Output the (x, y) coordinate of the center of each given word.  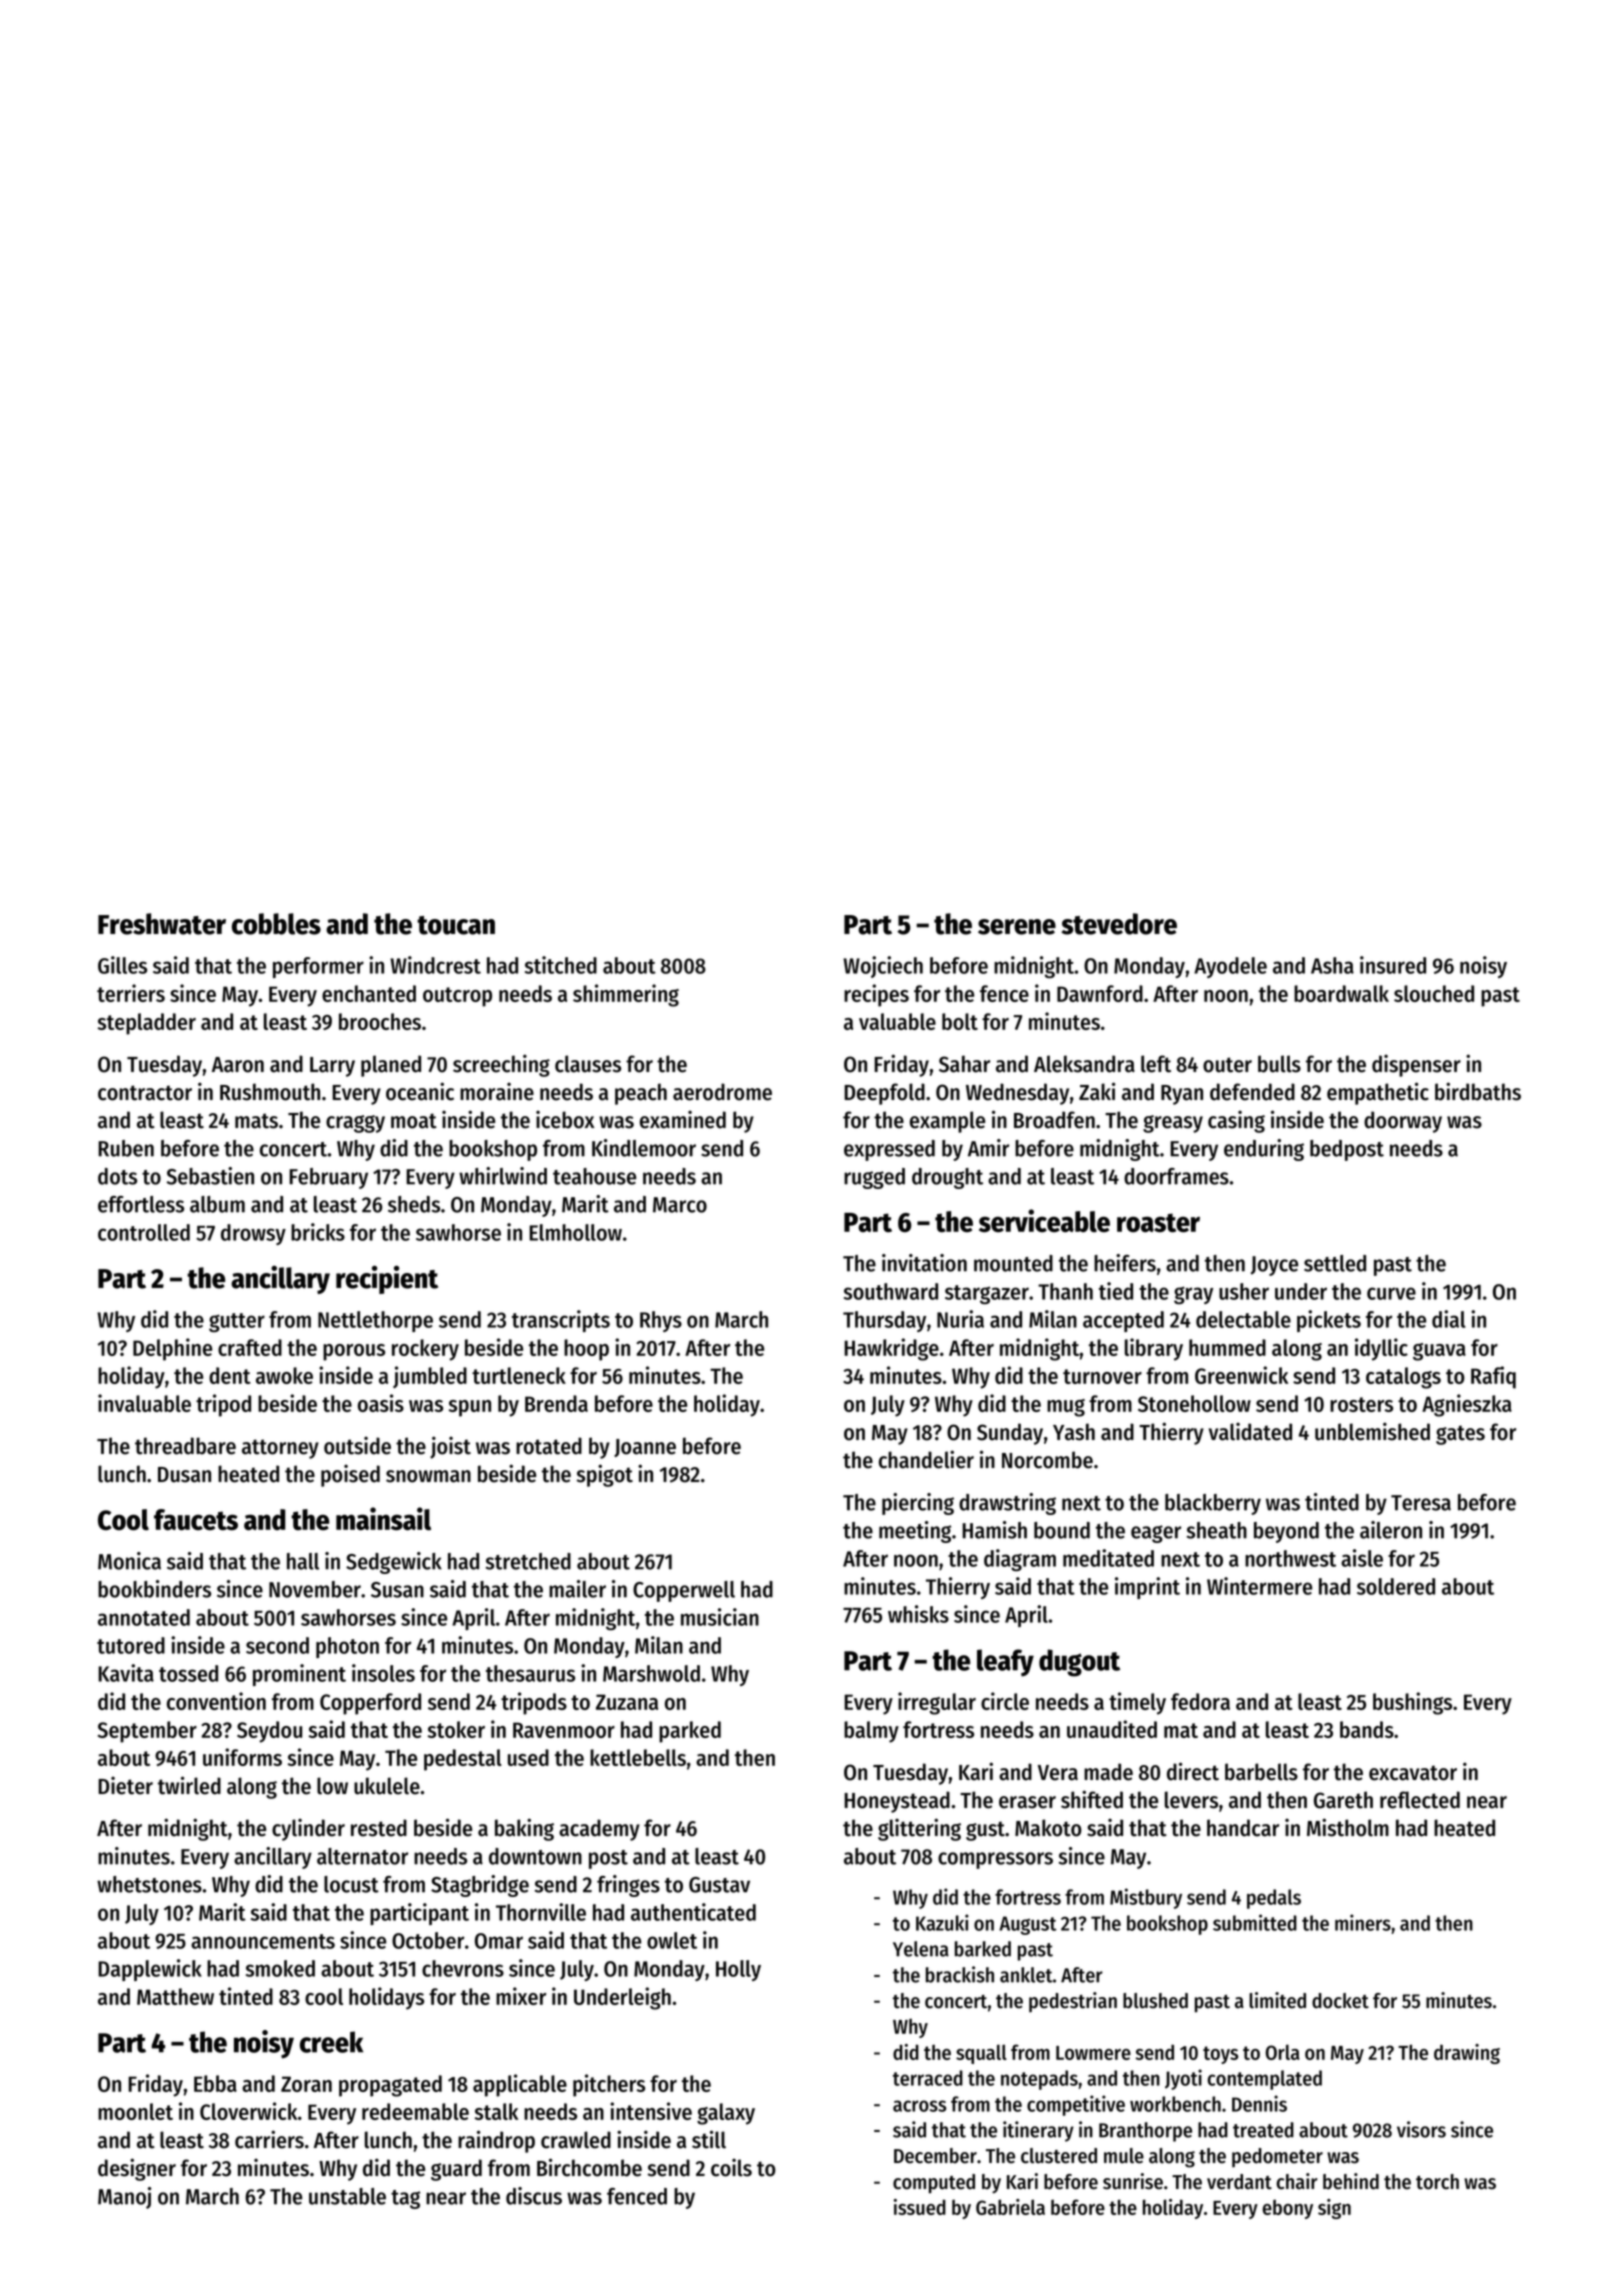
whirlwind (503, 1176)
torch (1437, 2182)
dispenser (1416, 1065)
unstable (347, 2196)
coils (731, 2167)
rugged (874, 1178)
